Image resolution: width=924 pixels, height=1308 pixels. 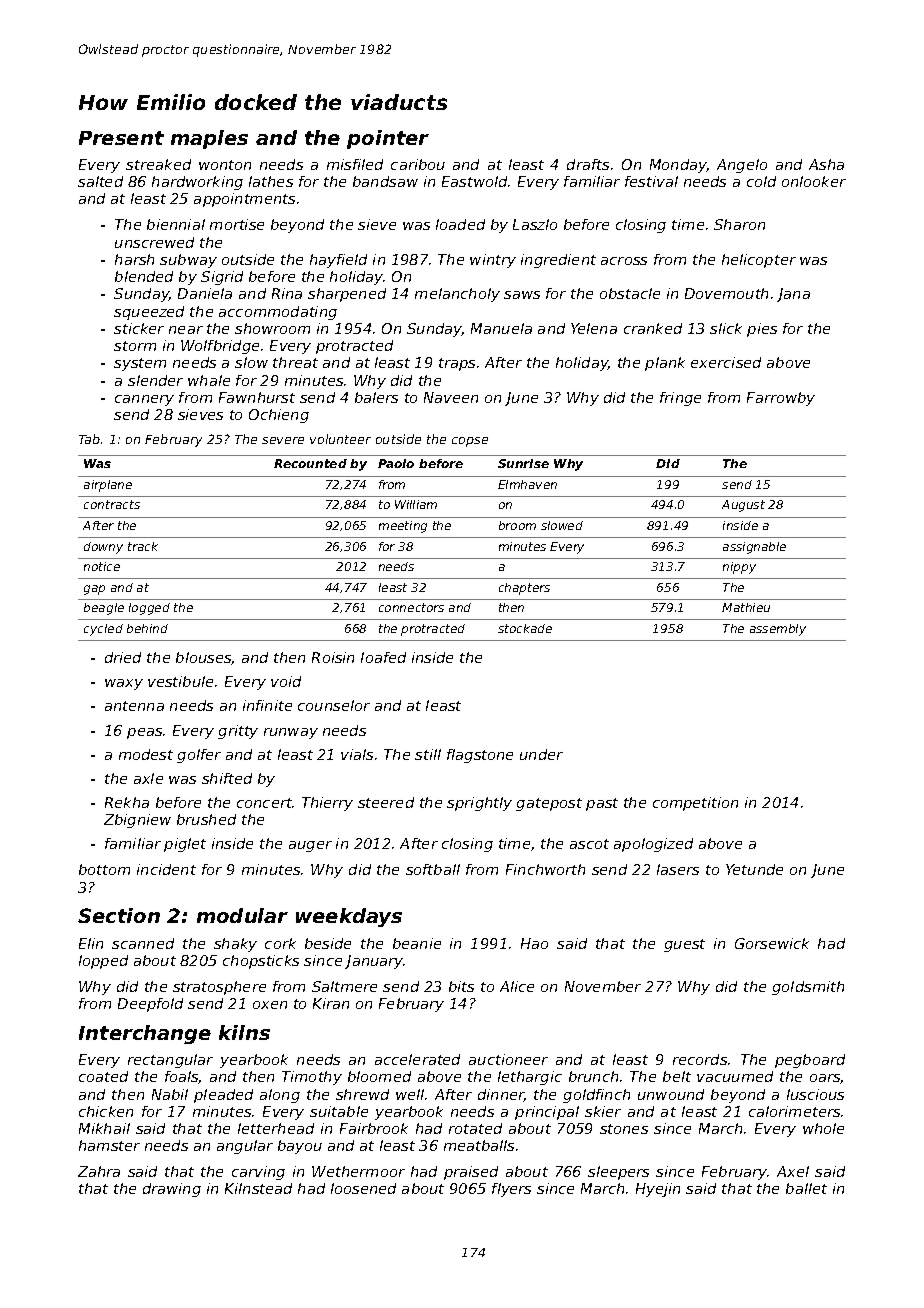 What do you see at coordinates (474, 181) in the document?
I see `Eastwold` at bounding box center [474, 181].
